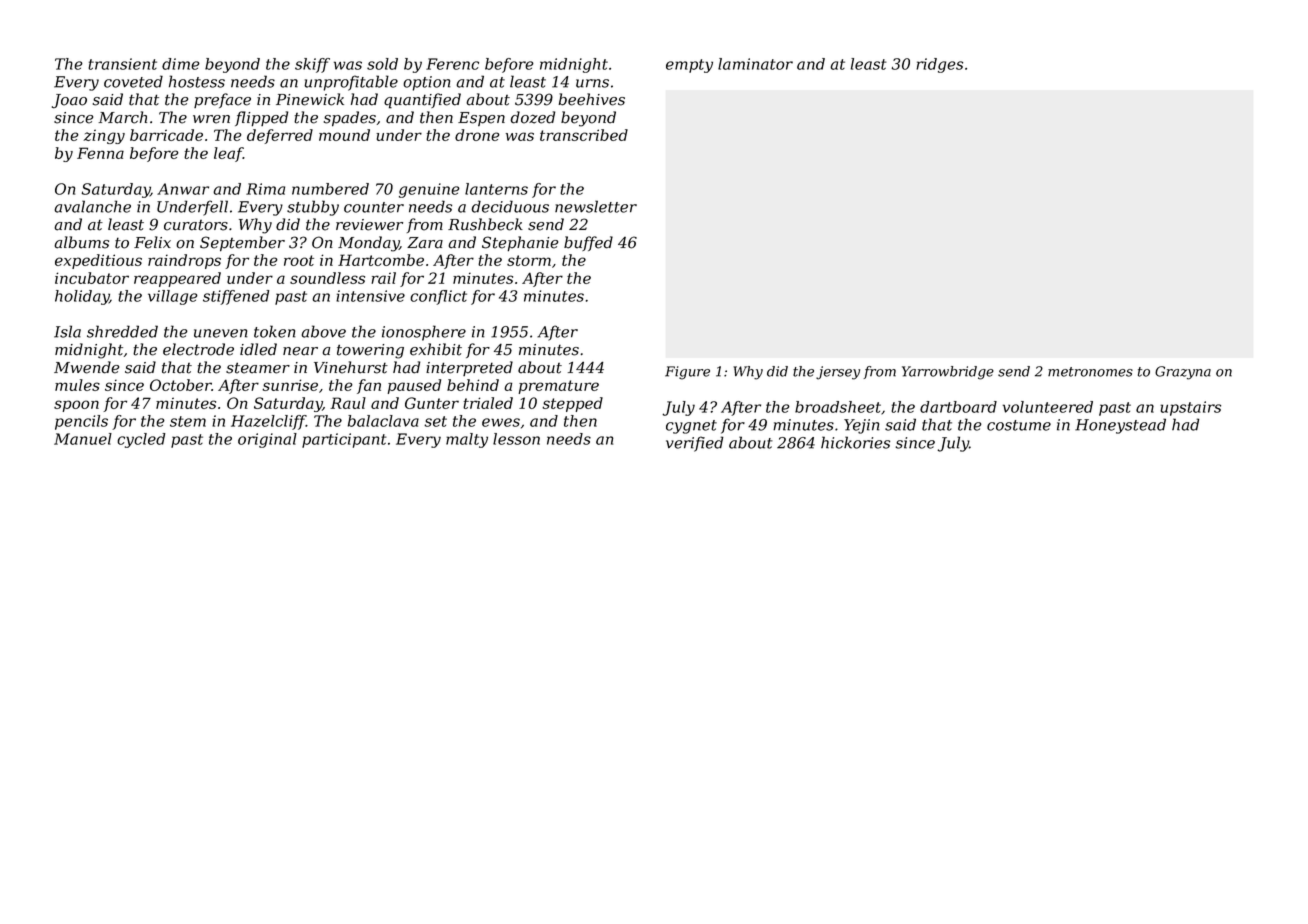  I want to click on above, so click(324, 331).
